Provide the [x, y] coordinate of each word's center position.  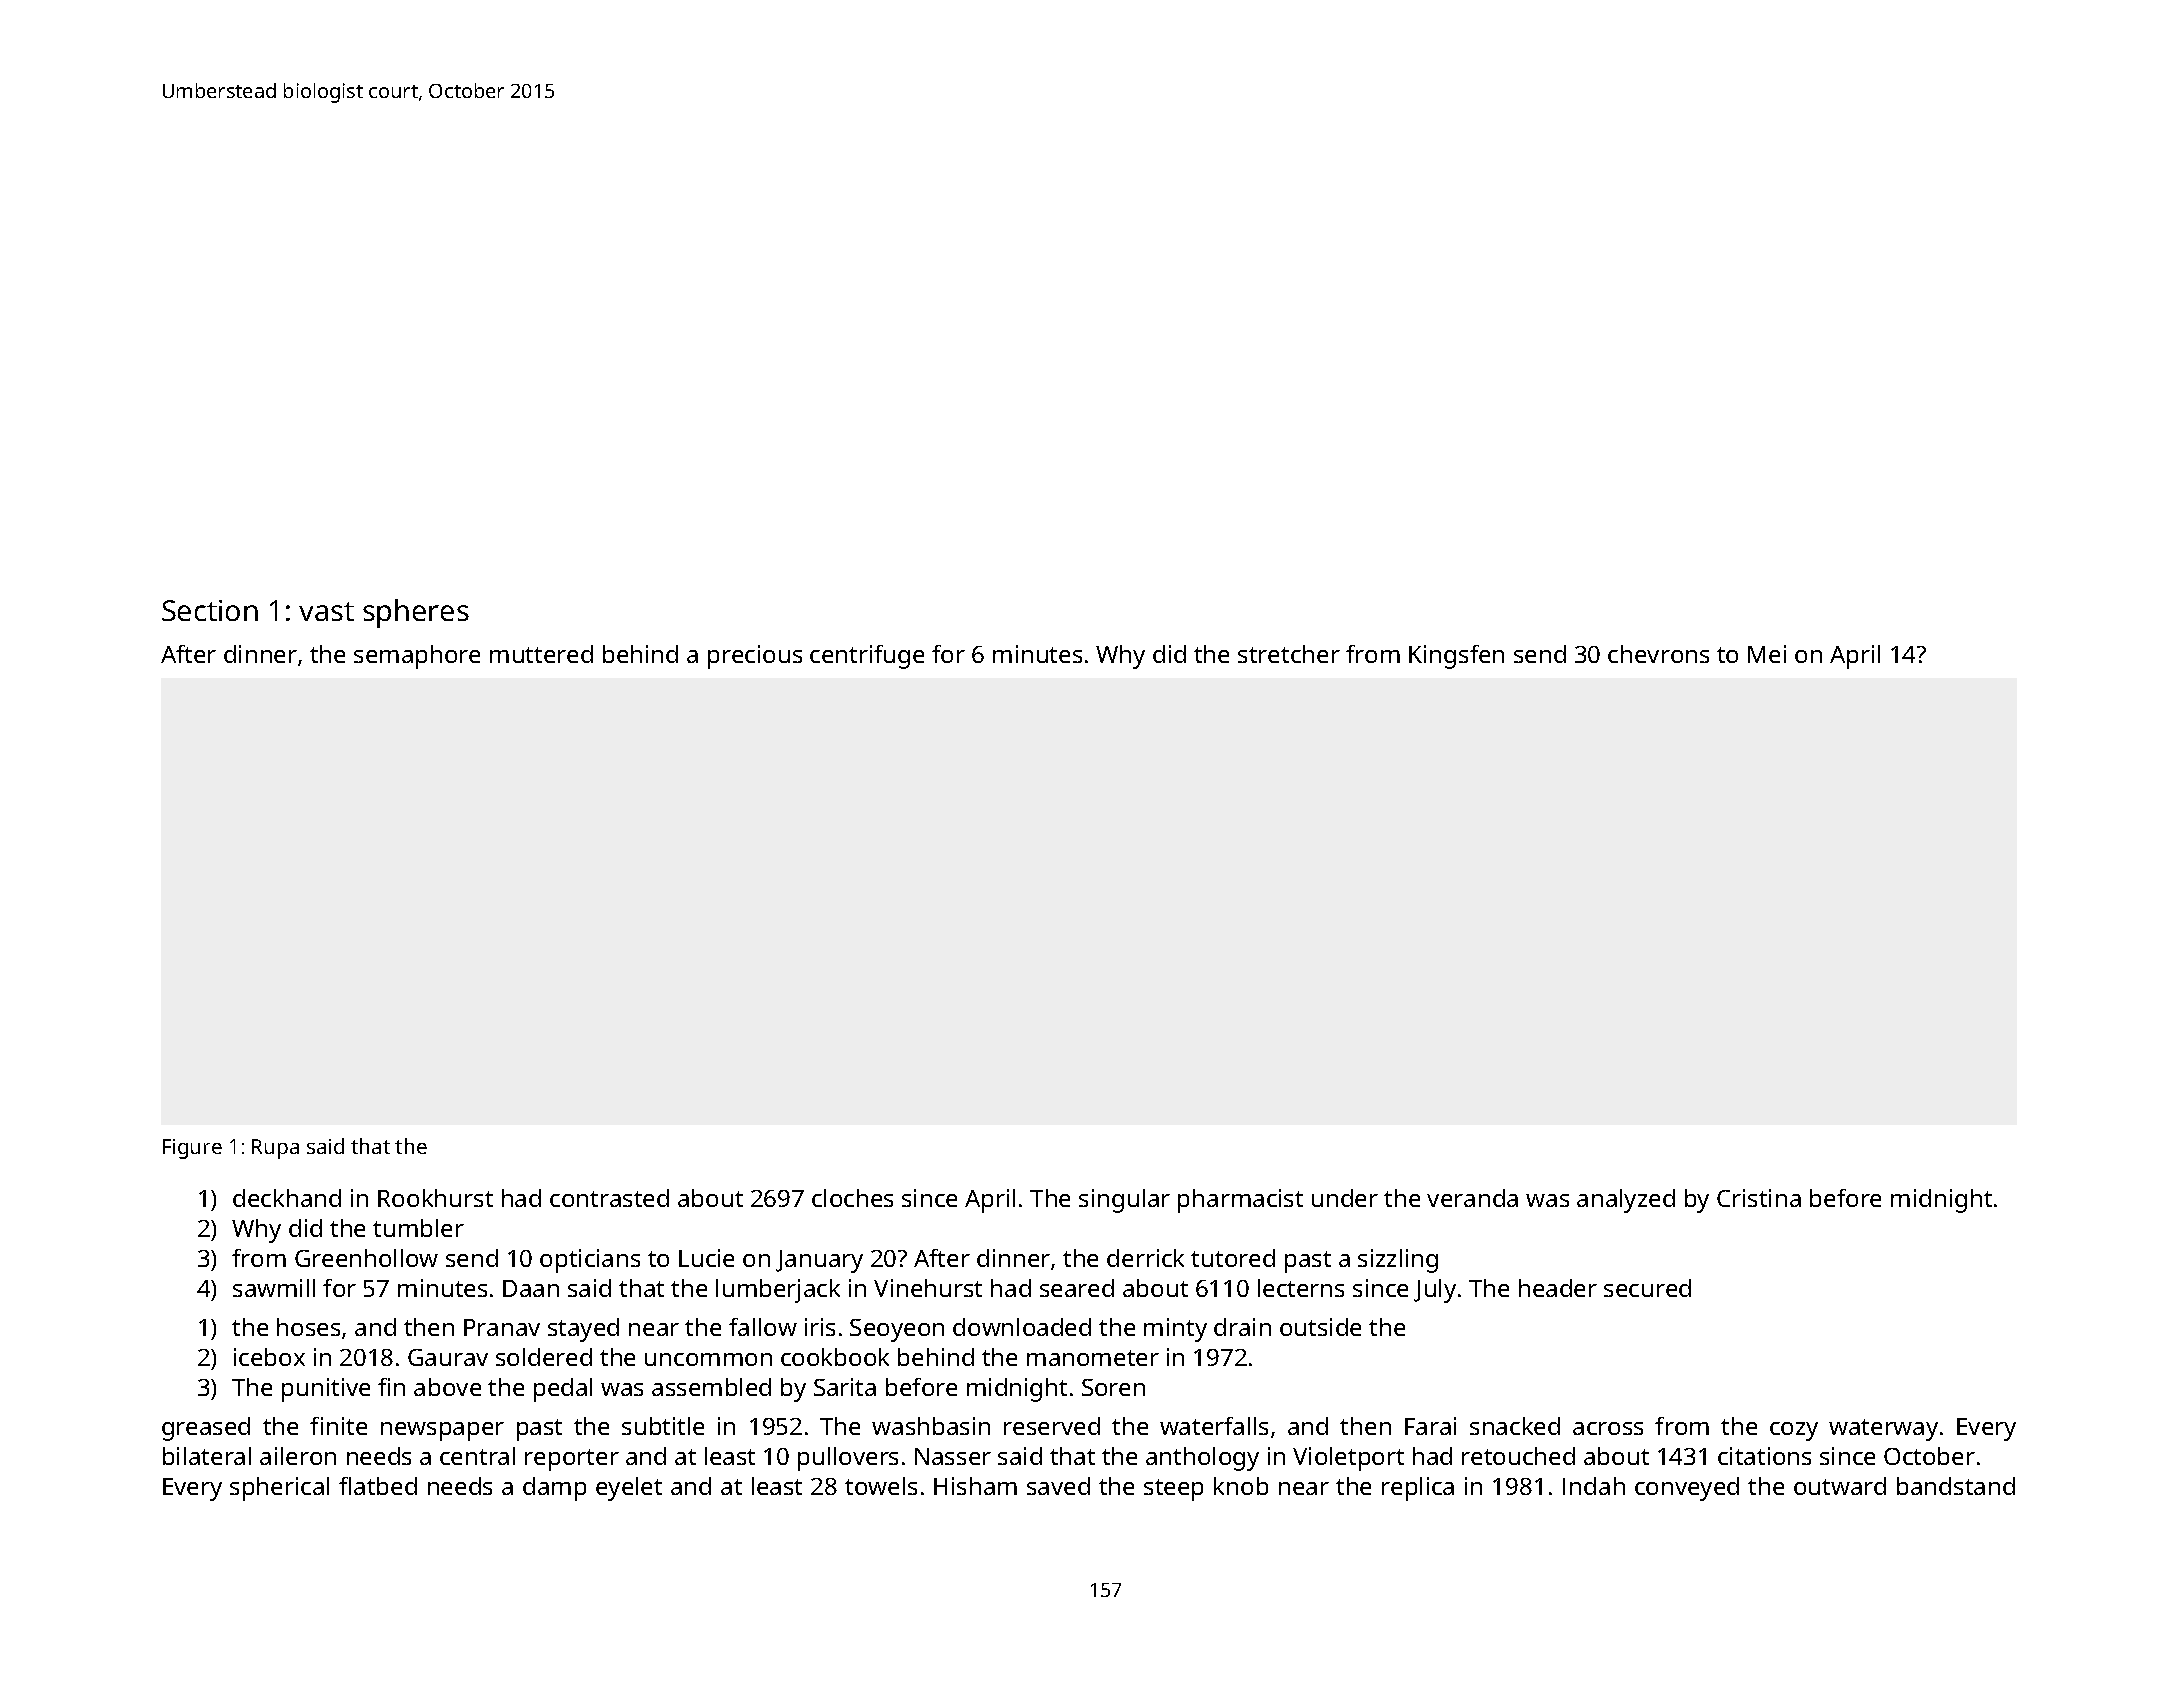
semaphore [417, 657]
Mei [1767, 654]
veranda [1472, 1198]
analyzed [1626, 1201]
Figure [192, 1149]
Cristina [1759, 1198]
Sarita [845, 1387]
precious [755, 657]
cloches [852, 1198]
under [1345, 1198]
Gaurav [448, 1357]
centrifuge [867, 657]
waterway [1883, 1430]
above [447, 1387]
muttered [541, 654]
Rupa [275, 1149]
